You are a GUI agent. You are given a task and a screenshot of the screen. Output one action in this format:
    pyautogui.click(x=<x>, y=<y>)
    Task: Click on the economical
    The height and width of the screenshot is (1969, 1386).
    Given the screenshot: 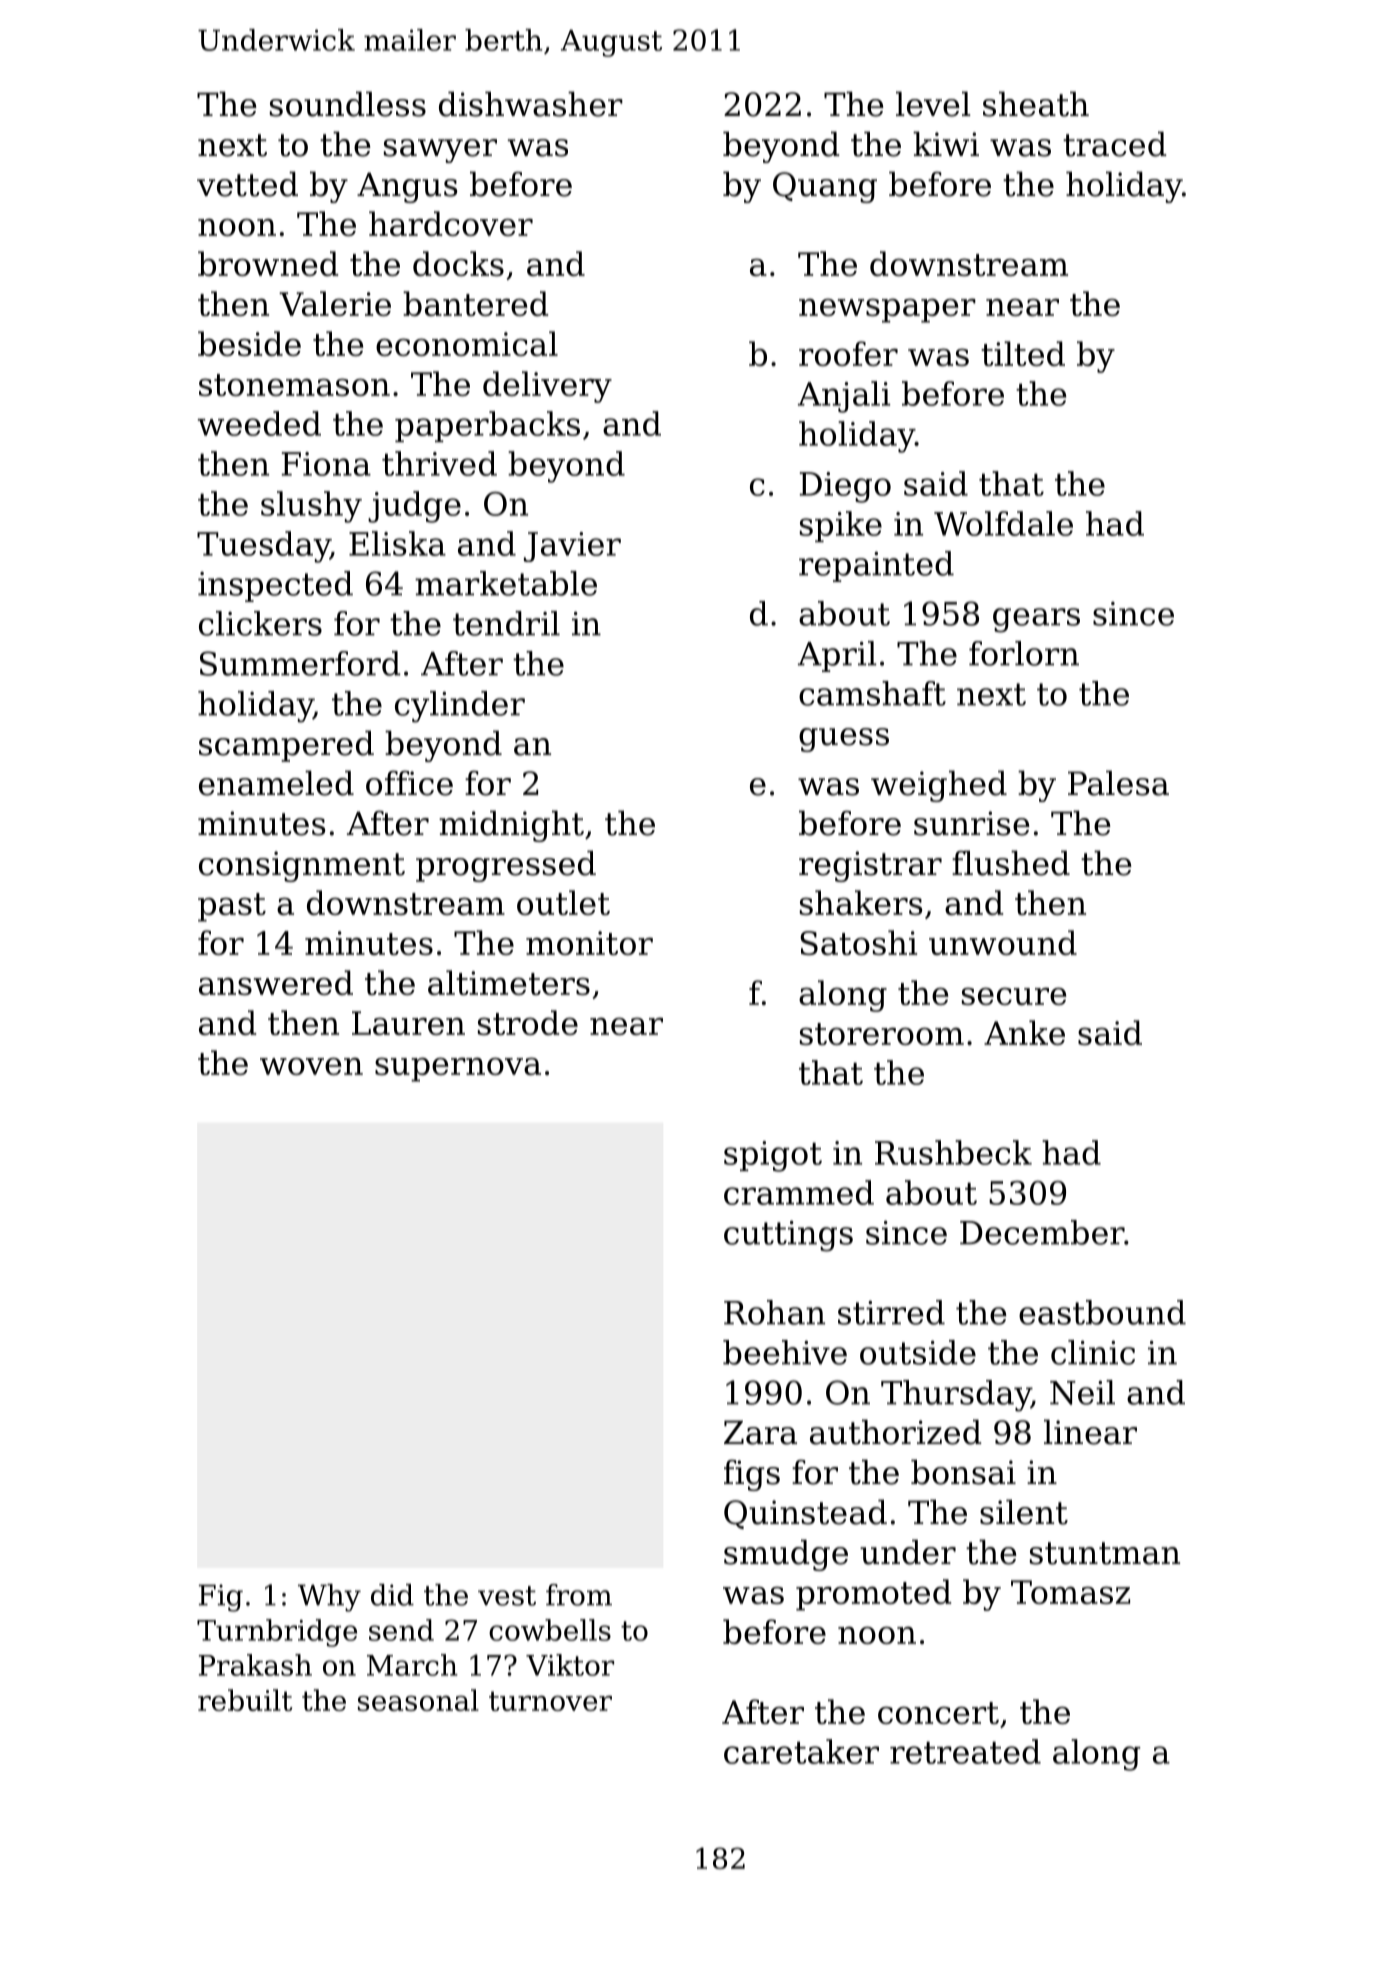 What is the action you would take?
    pyautogui.click(x=467, y=343)
